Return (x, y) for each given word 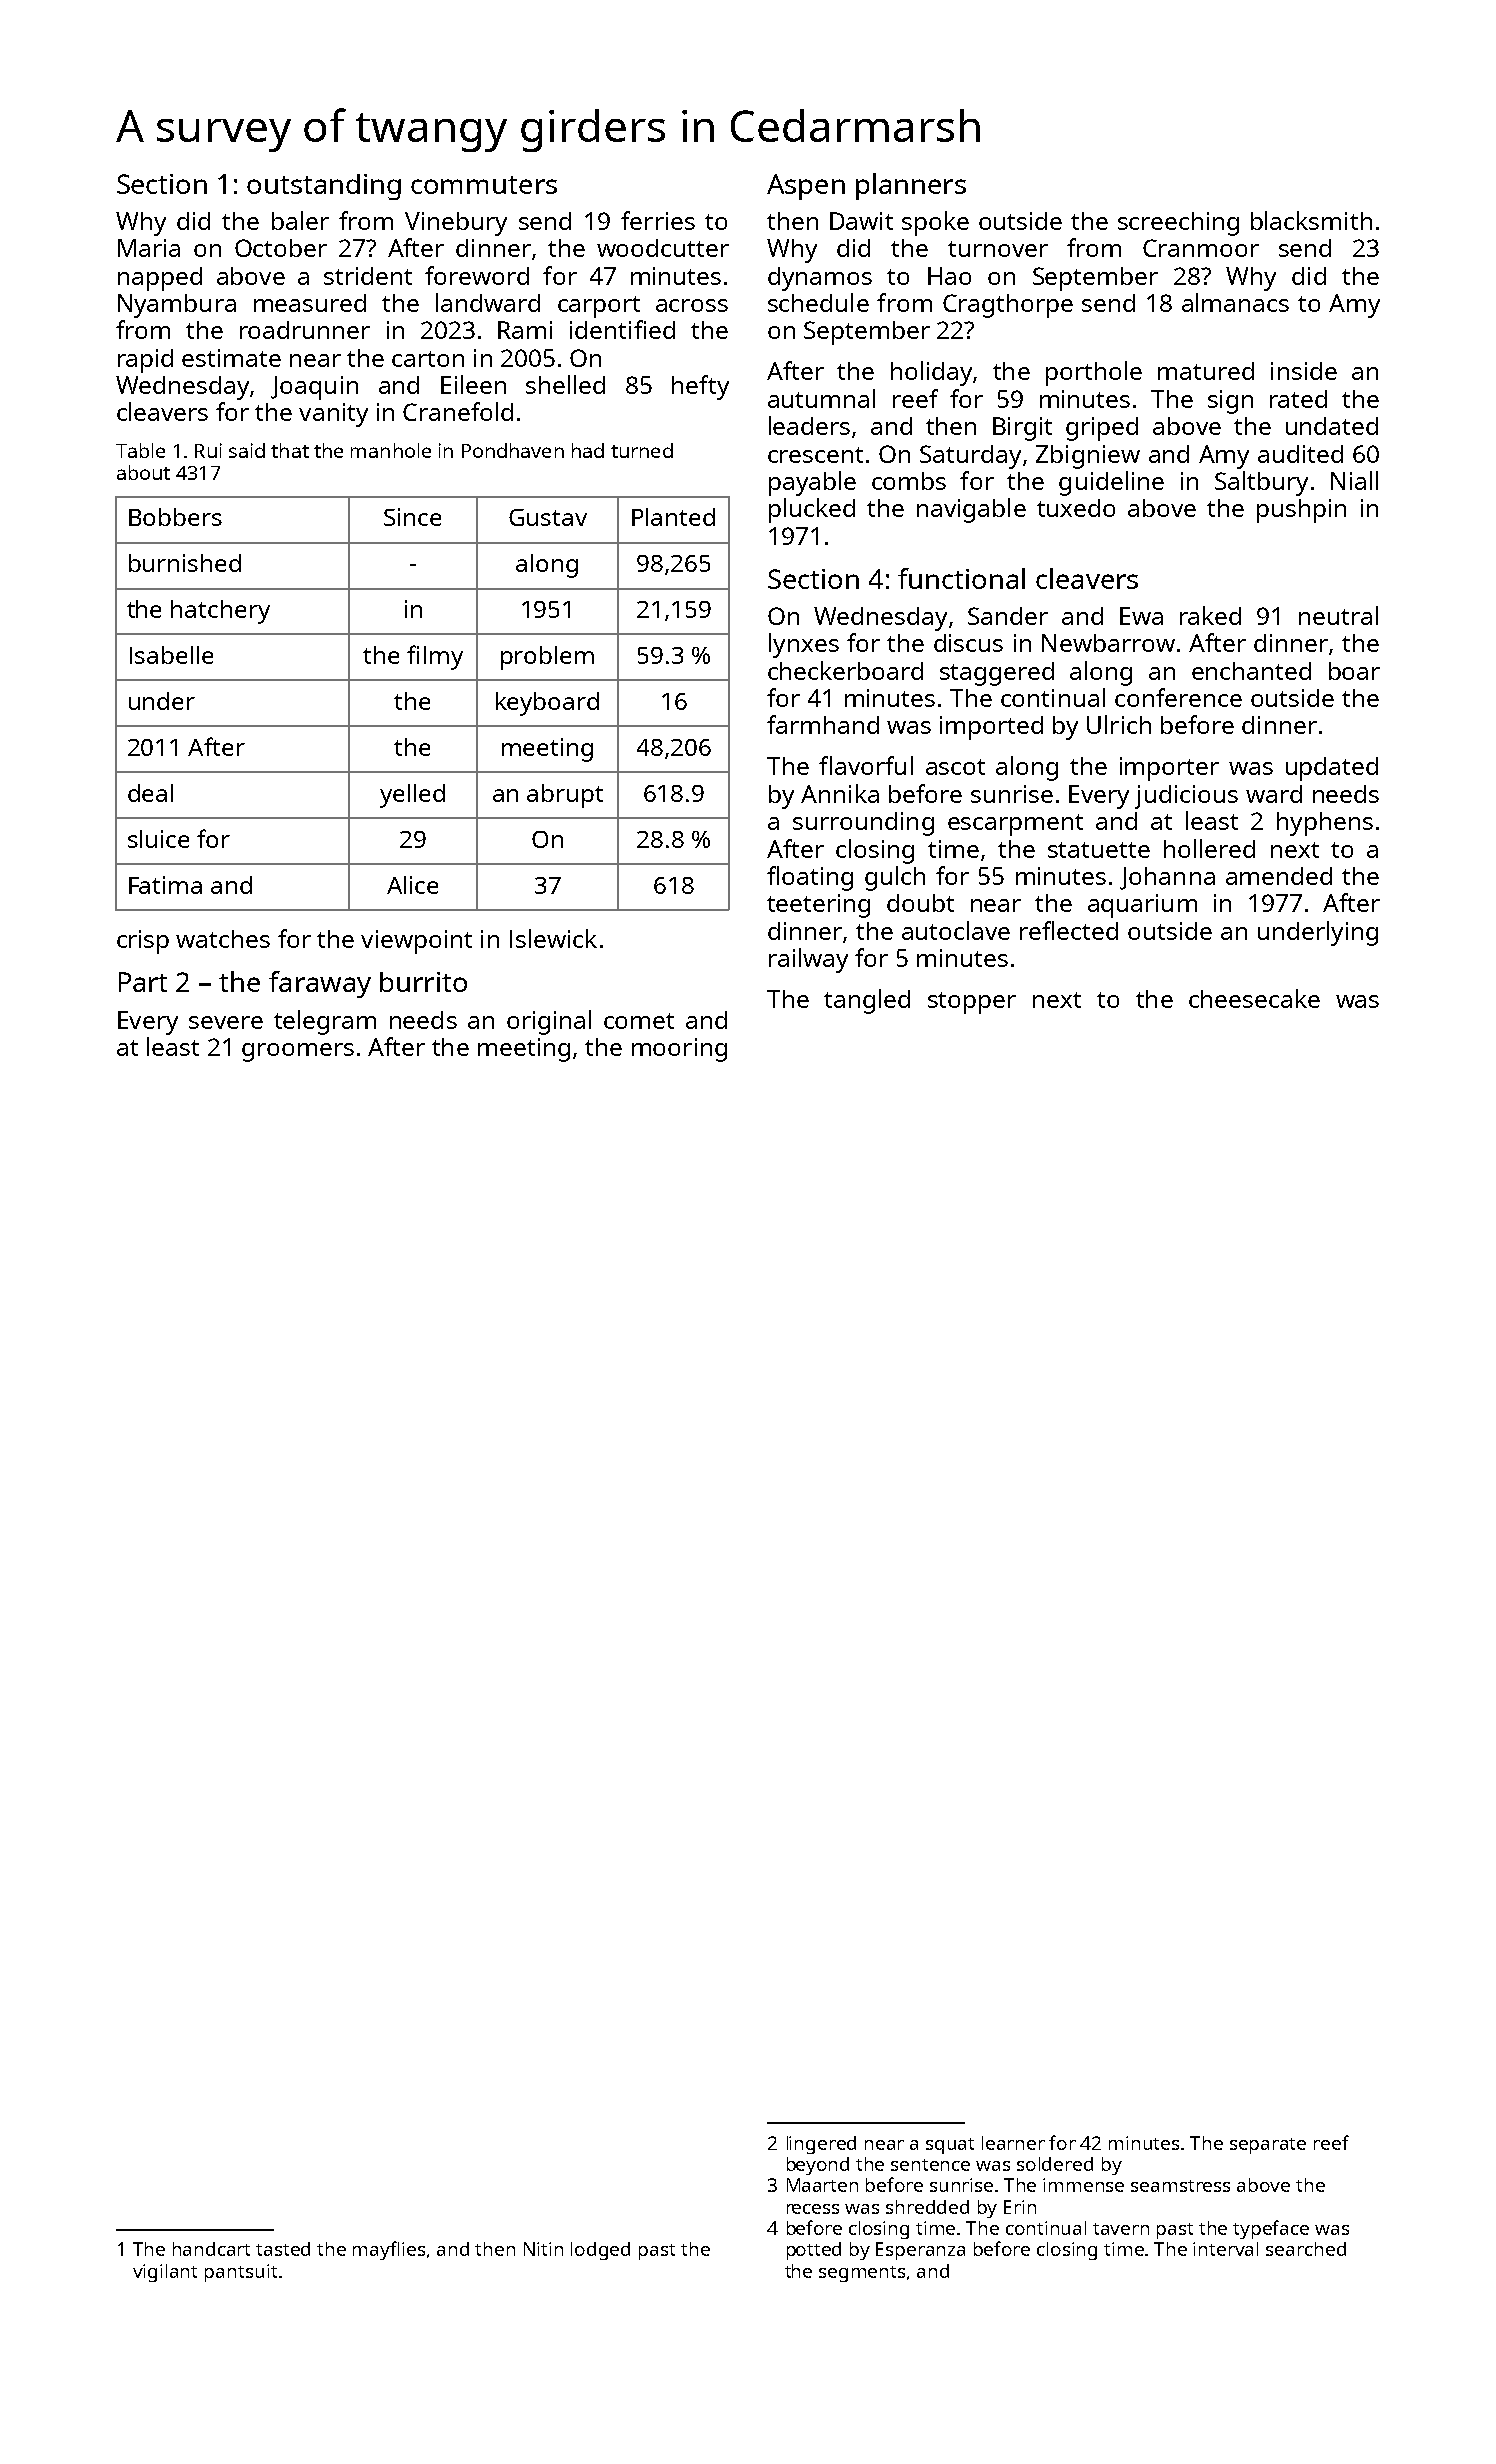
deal (150, 793)
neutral (1338, 615)
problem (547, 658)
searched (1306, 2249)
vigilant (165, 2273)
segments (862, 2274)
